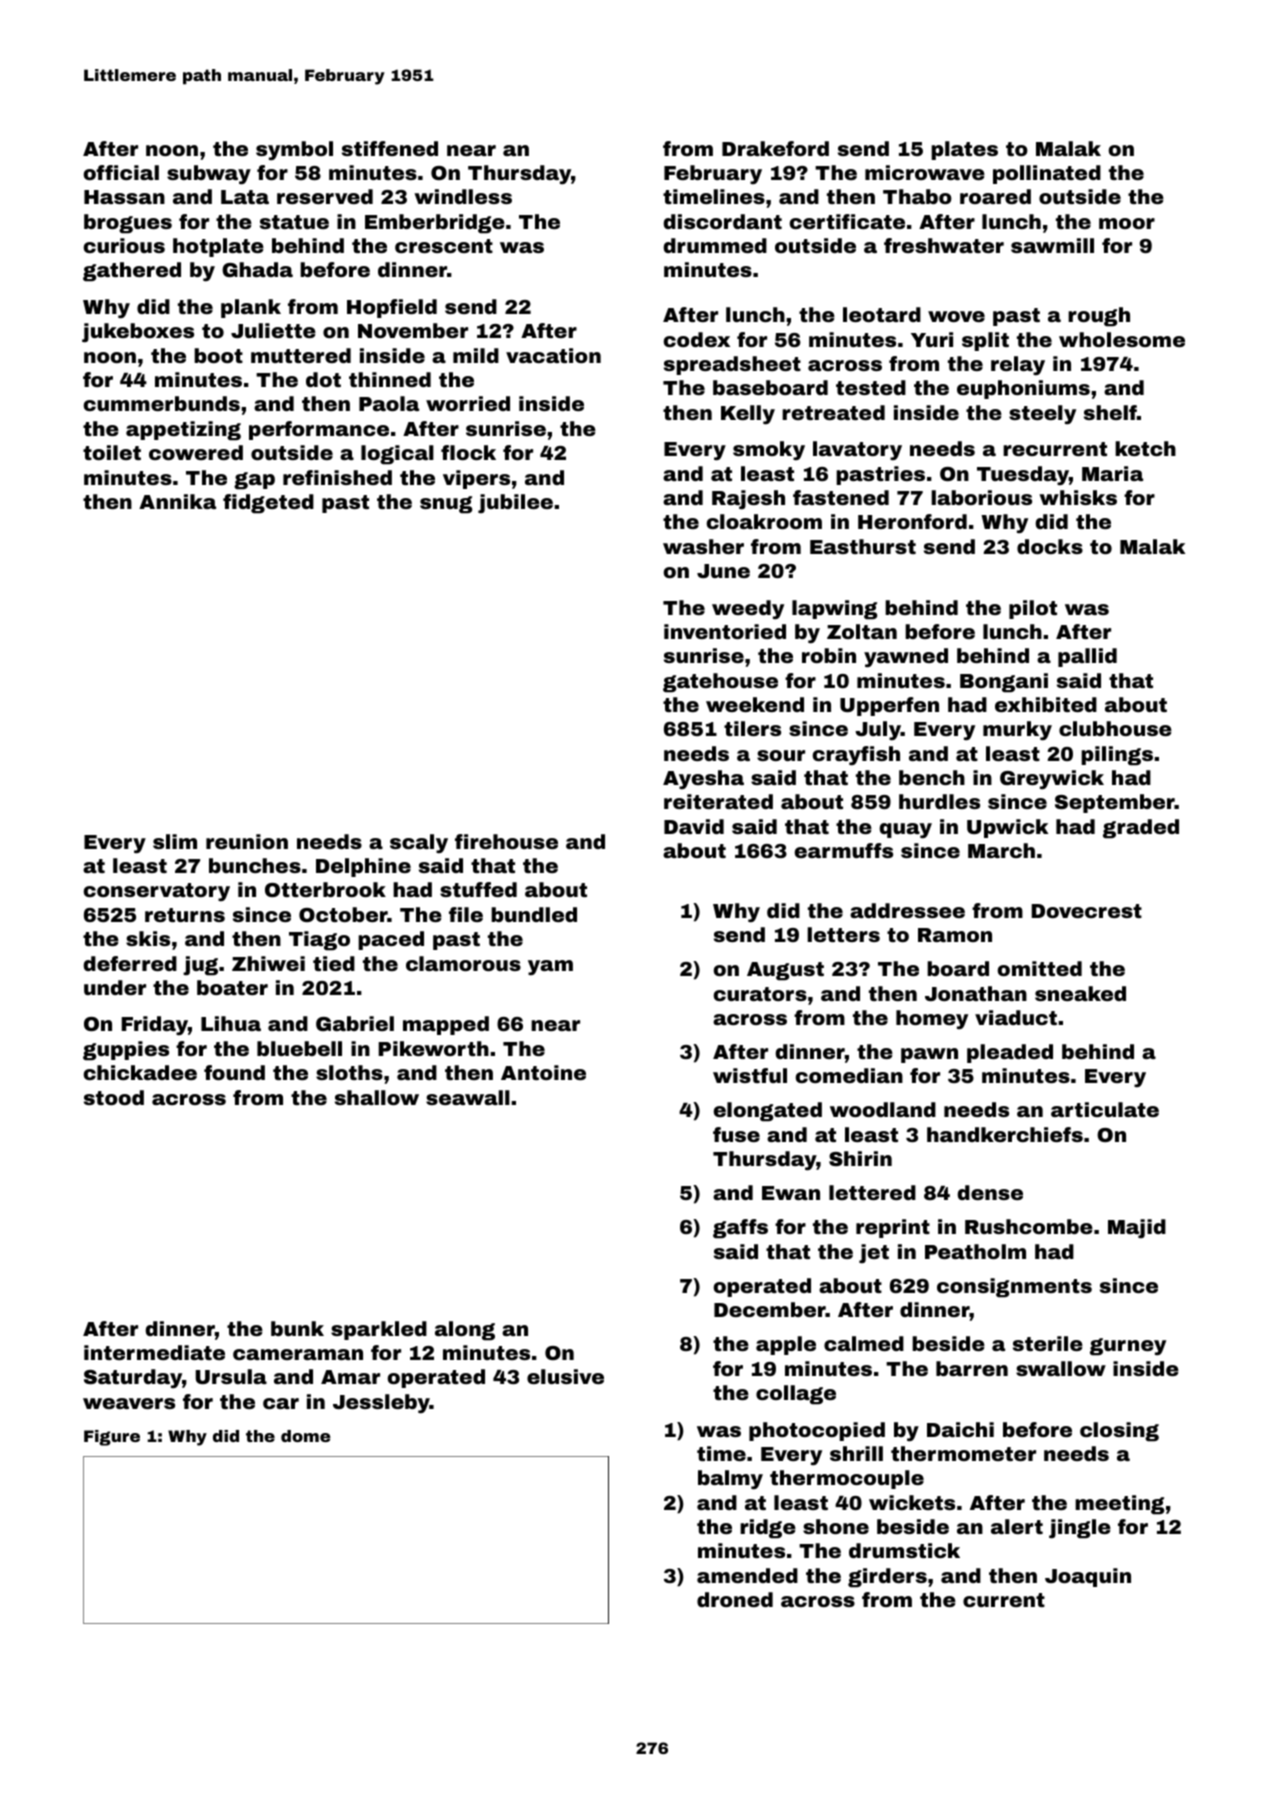 The image size is (1272, 1799). Describe the element at coordinates (882, 314) in the screenshot. I see `leotard` at that location.
